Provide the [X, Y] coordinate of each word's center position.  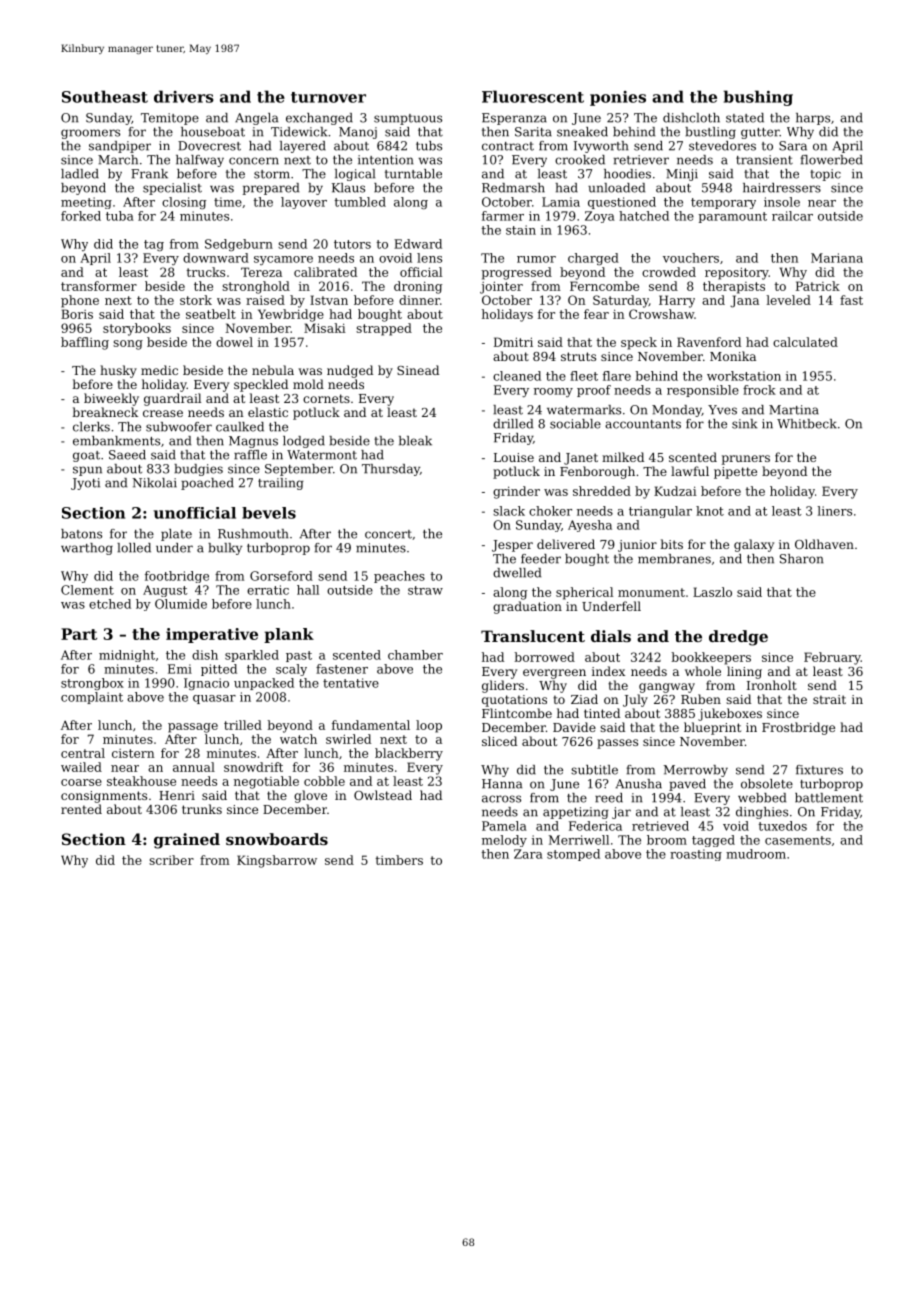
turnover [328, 97]
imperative [212, 635]
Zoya [600, 217]
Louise [514, 457]
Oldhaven [824, 544]
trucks [205, 272]
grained [187, 841]
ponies [618, 98]
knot [710, 511]
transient [764, 160]
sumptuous [408, 119]
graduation [527, 607]
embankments [116, 441]
